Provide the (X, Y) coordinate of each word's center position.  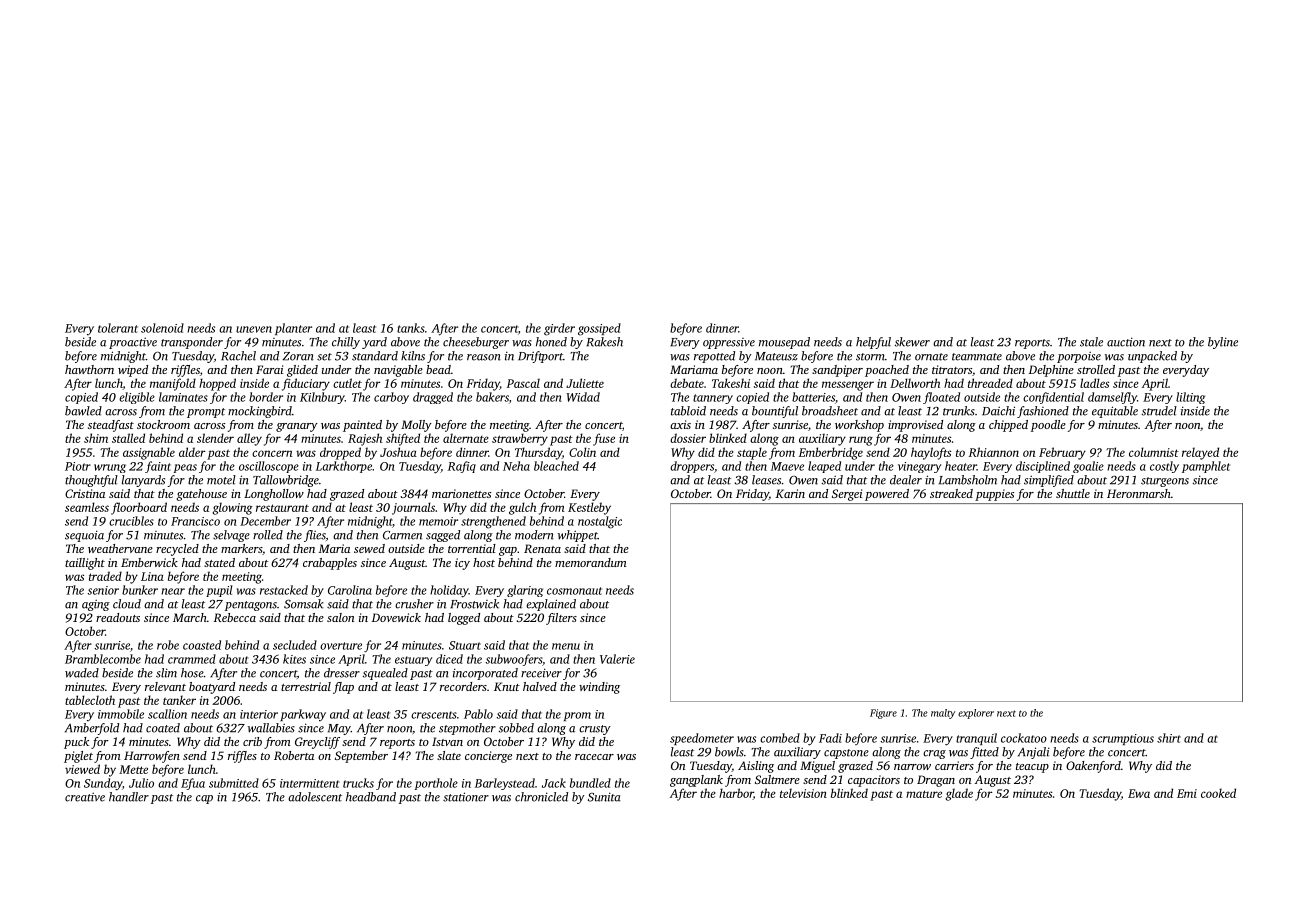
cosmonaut (574, 591)
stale (1091, 342)
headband (371, 797)
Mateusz (776, 356)
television (803, 793)
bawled (83, 411)
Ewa (1139, 793)
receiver (541, 673)
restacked (284, 590)
